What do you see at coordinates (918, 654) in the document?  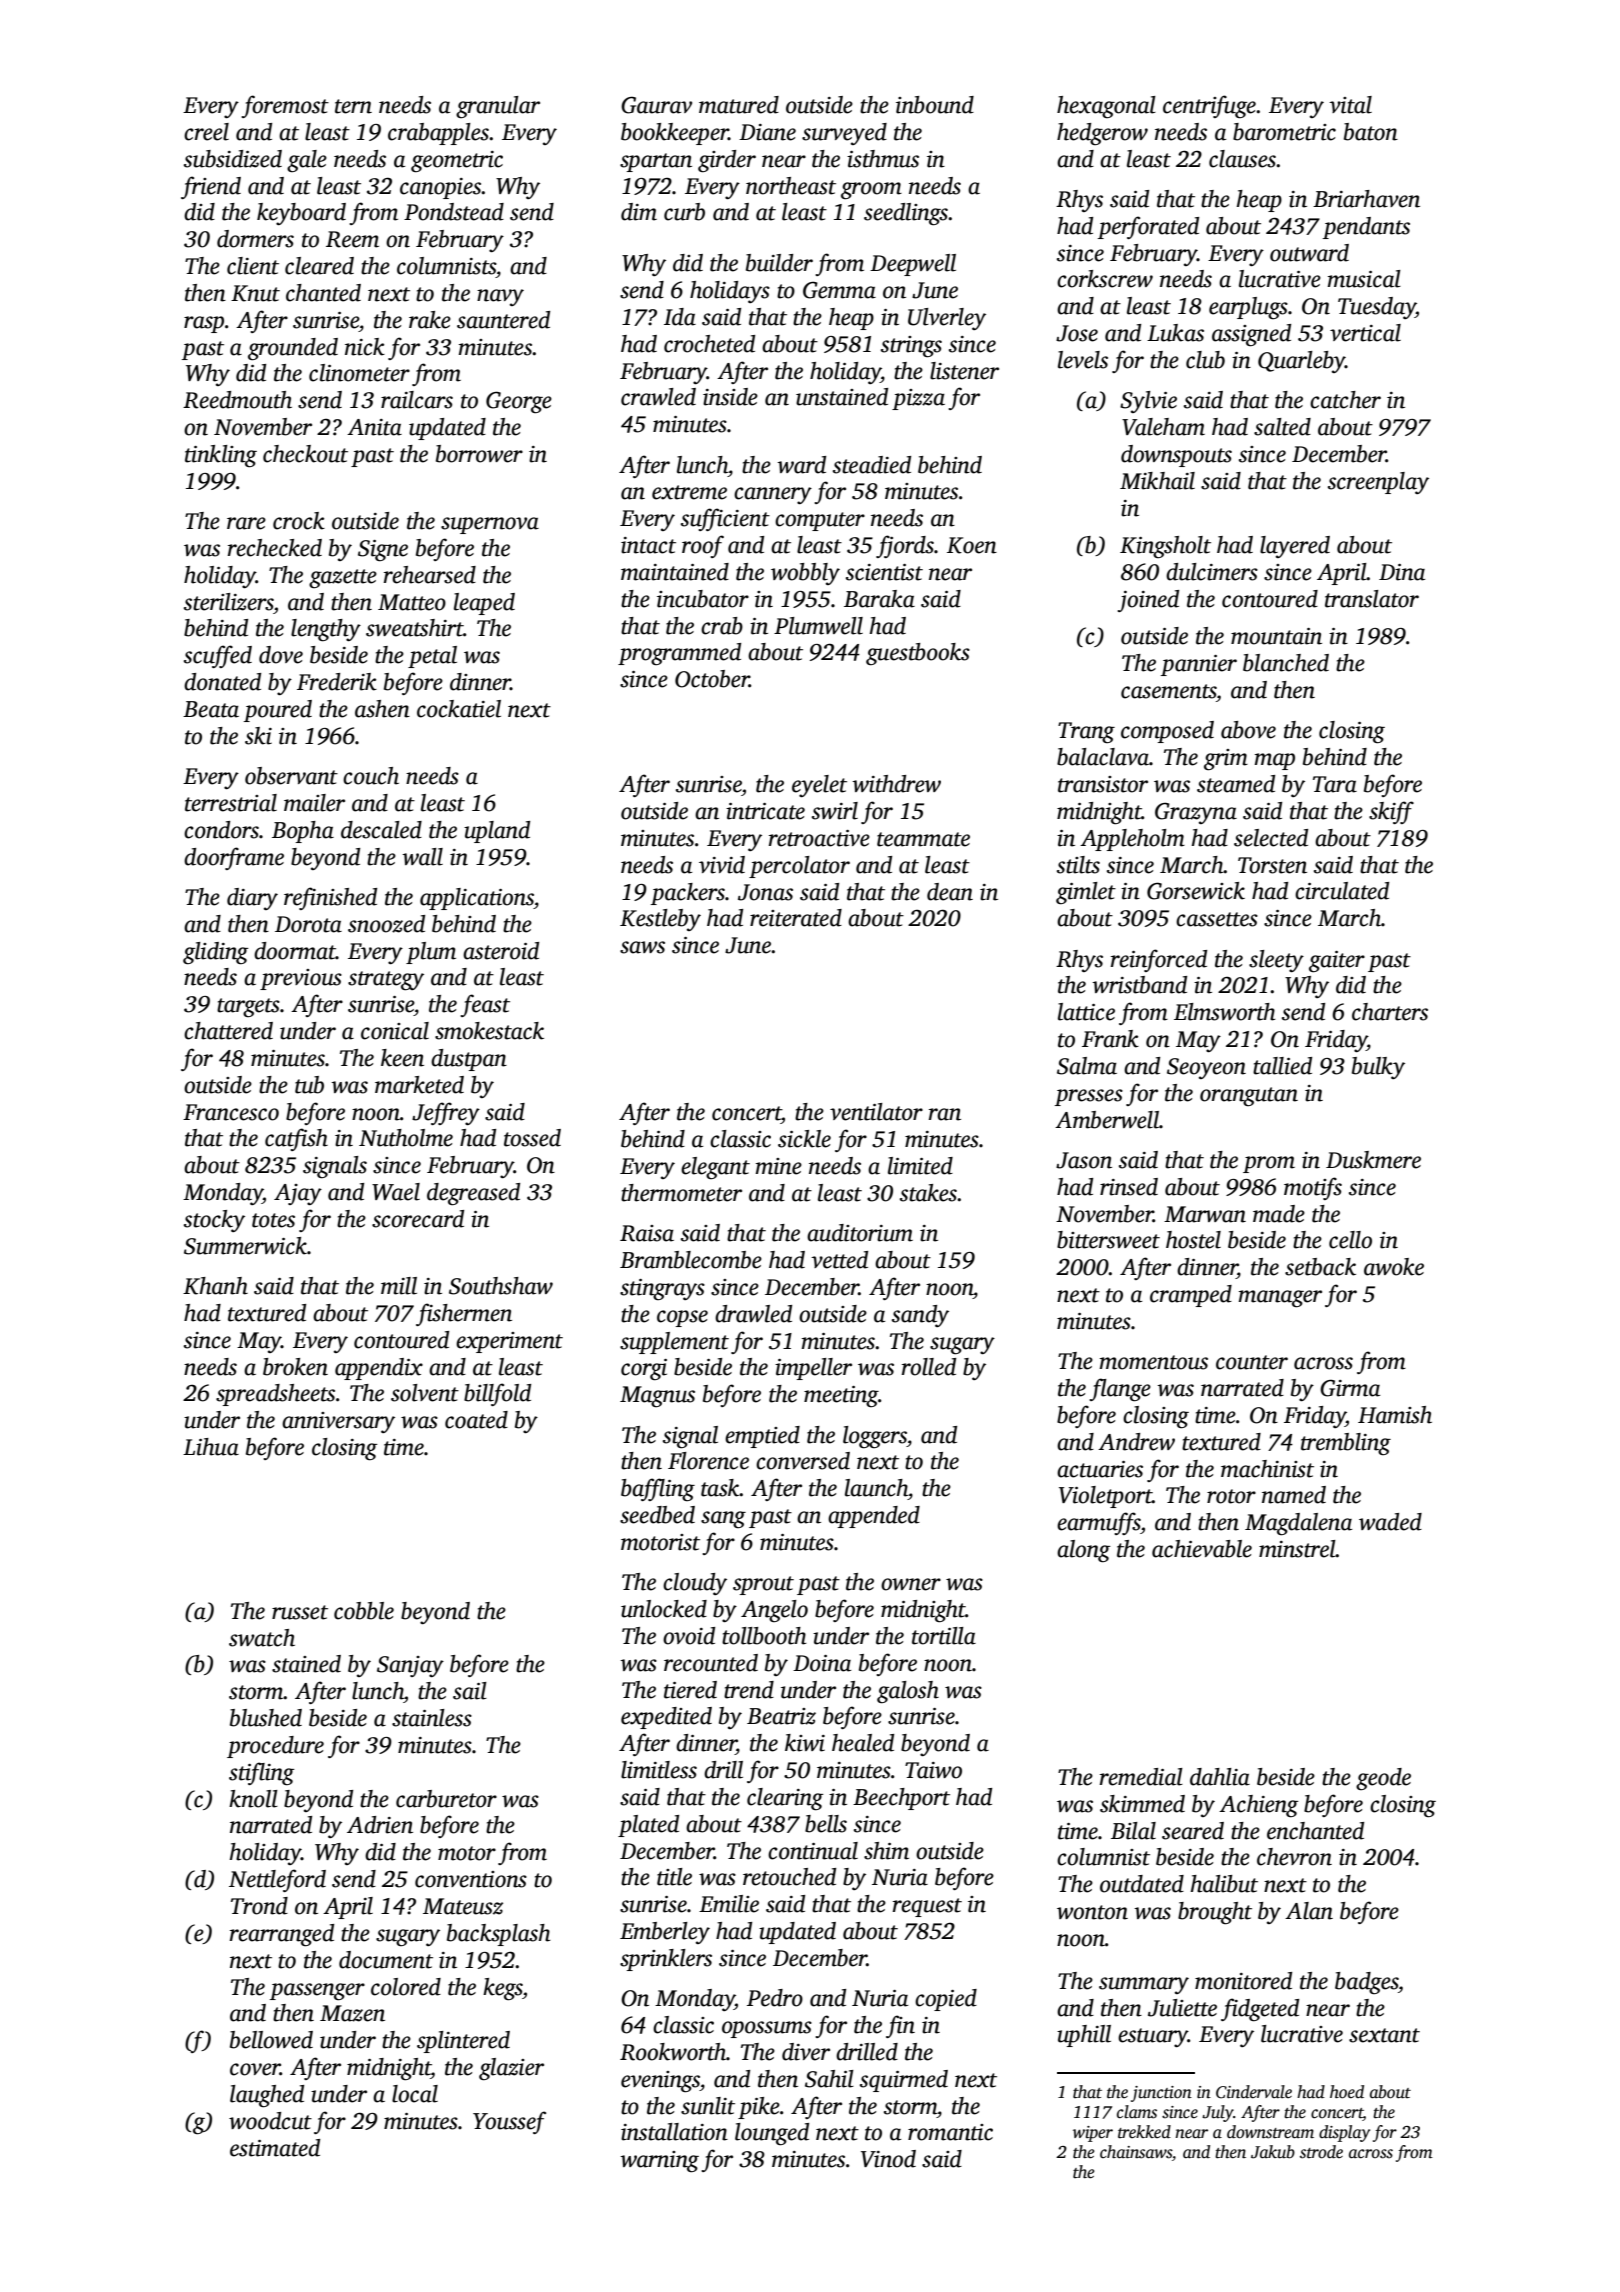 I see `guestbooks` at bounding box center [918, 654].
